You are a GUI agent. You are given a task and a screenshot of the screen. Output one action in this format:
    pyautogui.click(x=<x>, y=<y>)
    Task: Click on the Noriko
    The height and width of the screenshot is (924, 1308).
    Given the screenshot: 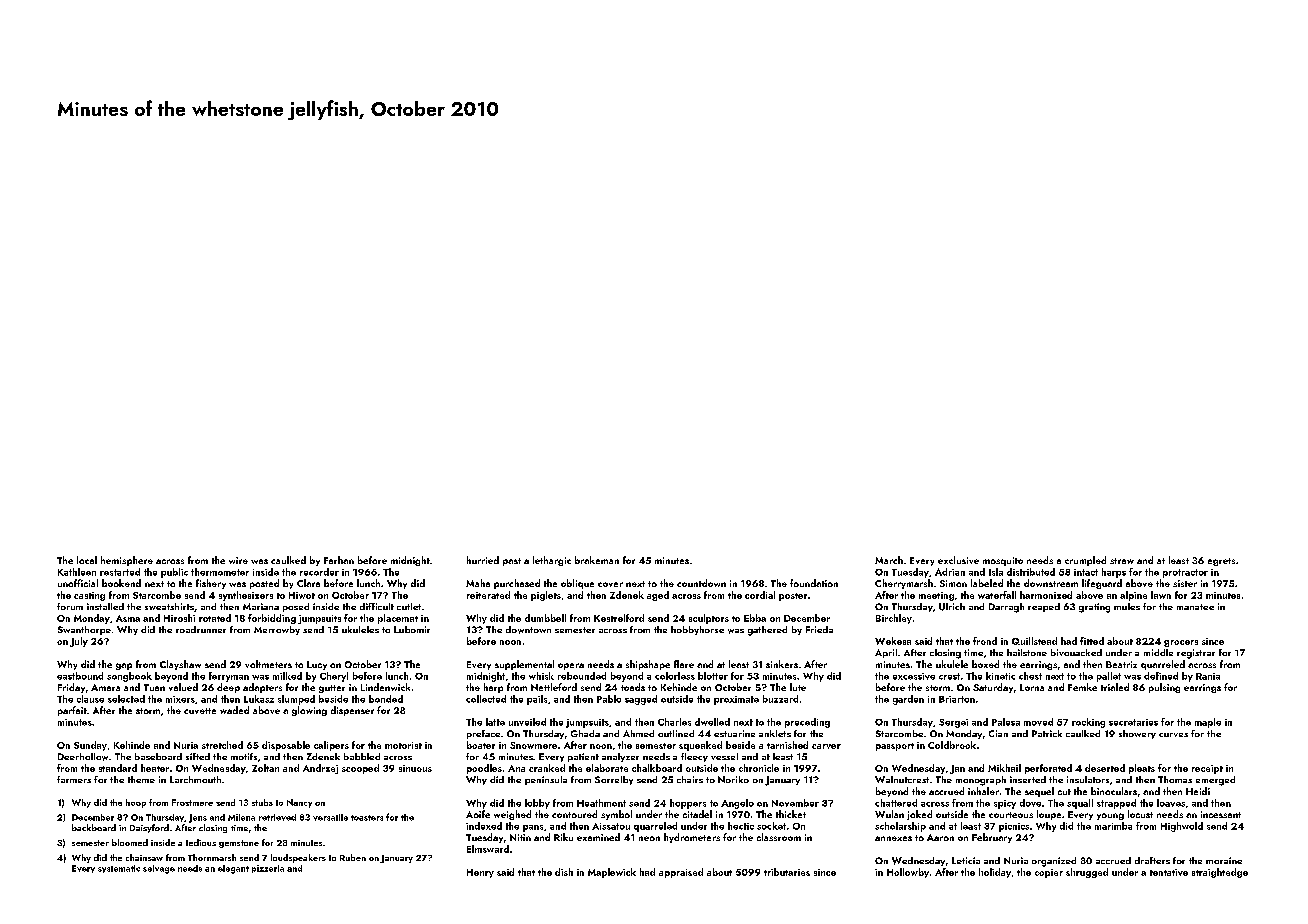 What is the action you would take?
    pyautogui.click(x=733, y=779)
